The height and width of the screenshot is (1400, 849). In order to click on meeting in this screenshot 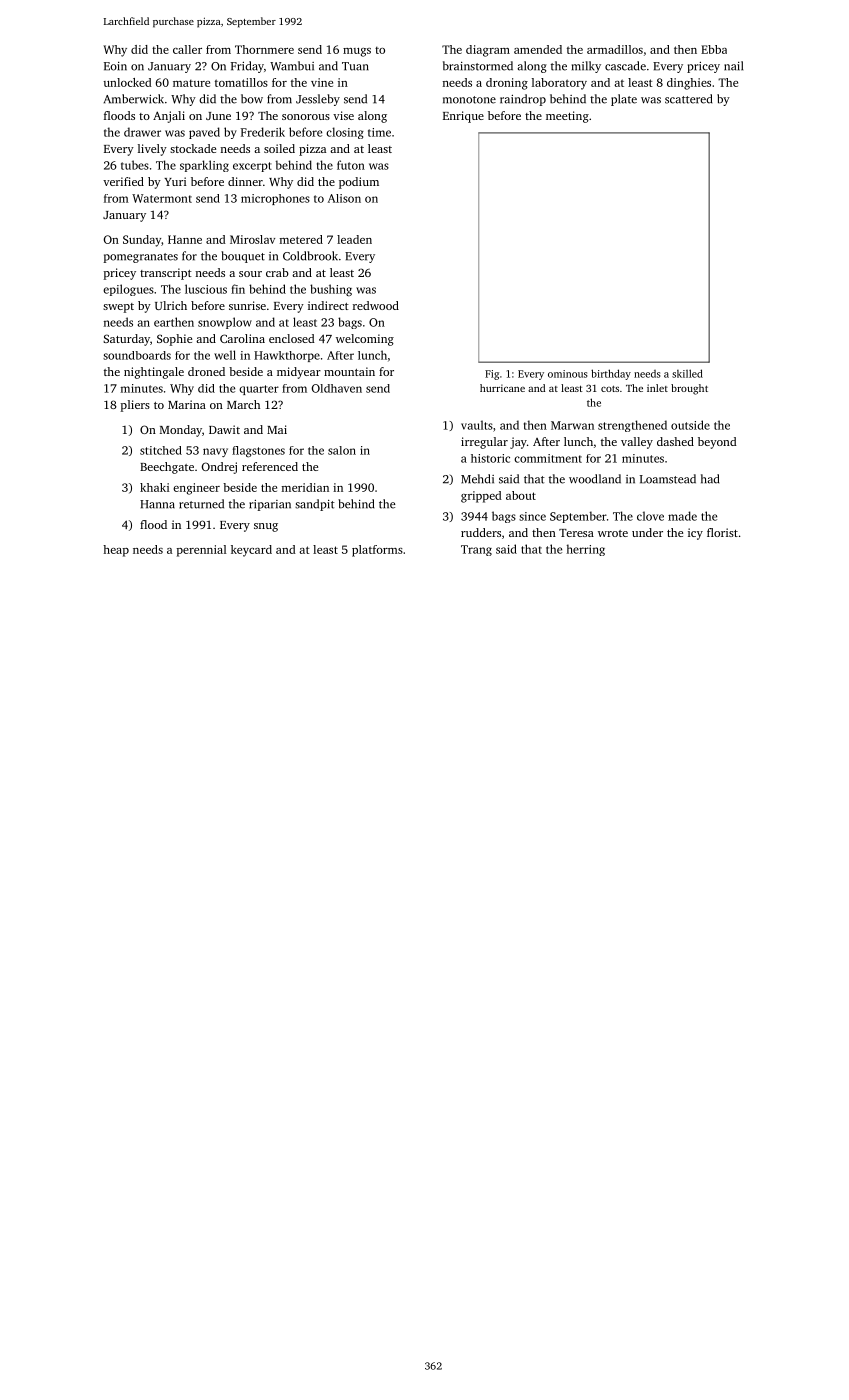, I will do `click(567, 117)`.
